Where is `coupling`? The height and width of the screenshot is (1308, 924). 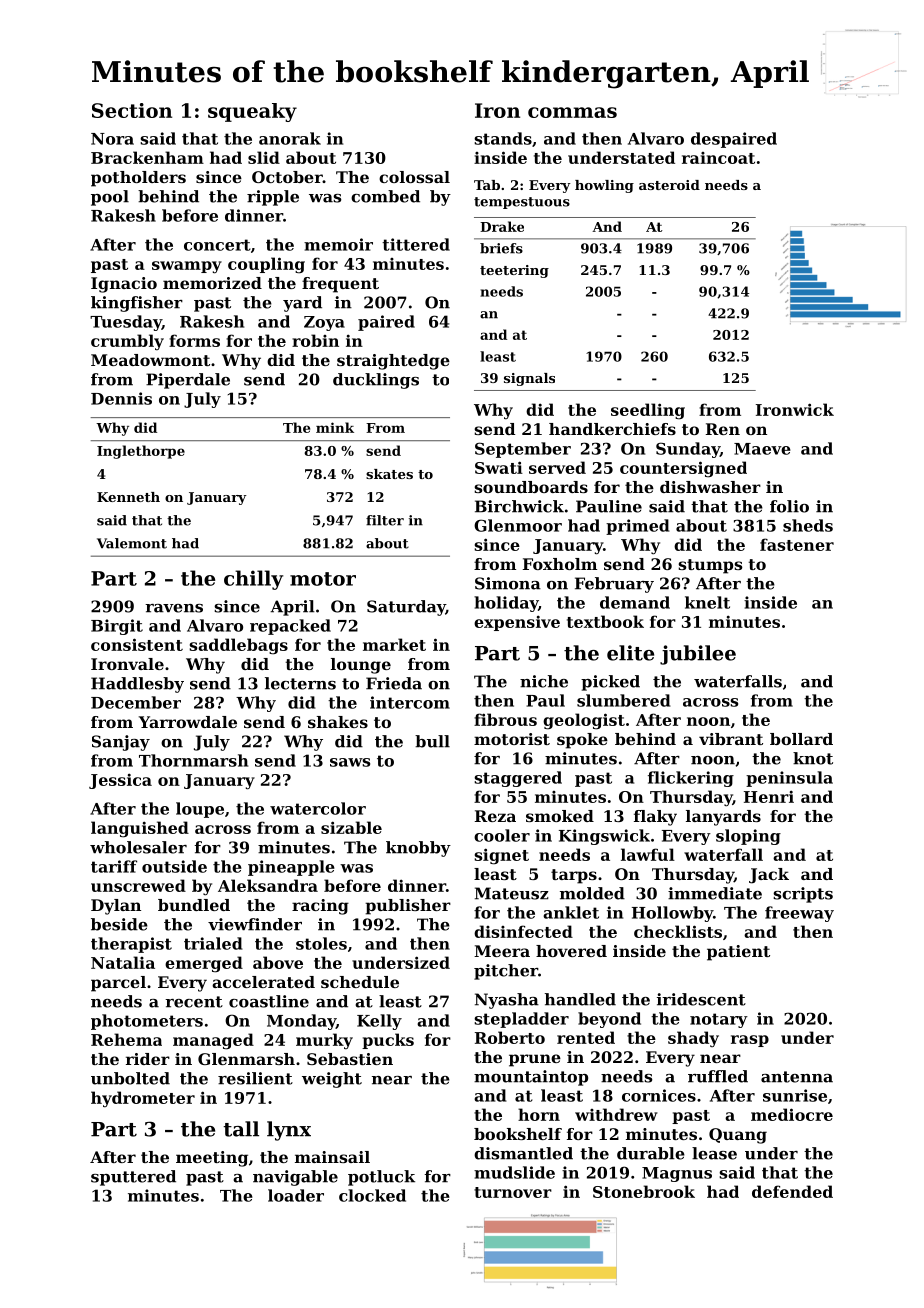 coupling is located at coordinates (266, 265).
